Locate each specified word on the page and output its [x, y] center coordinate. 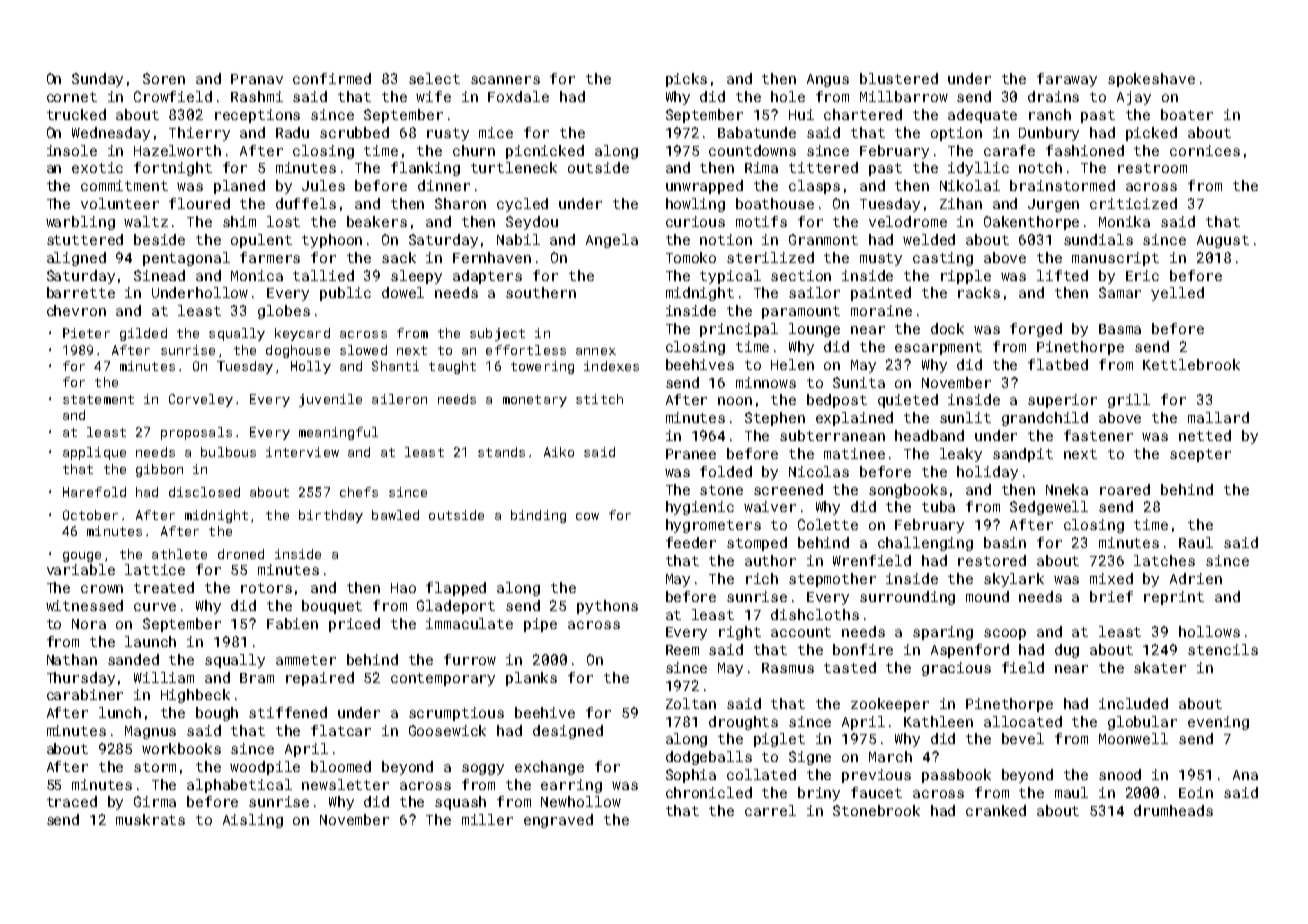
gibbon [159, 470]
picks [686, 80]
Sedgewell [1049, 508]
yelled [1177, 294]
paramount [801, 312]
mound [987, 596]
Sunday [97, 80]
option [956, 134]
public [345, 294]
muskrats [150, 819]
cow [587, 516]
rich [762, 578]
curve [155, 607]
